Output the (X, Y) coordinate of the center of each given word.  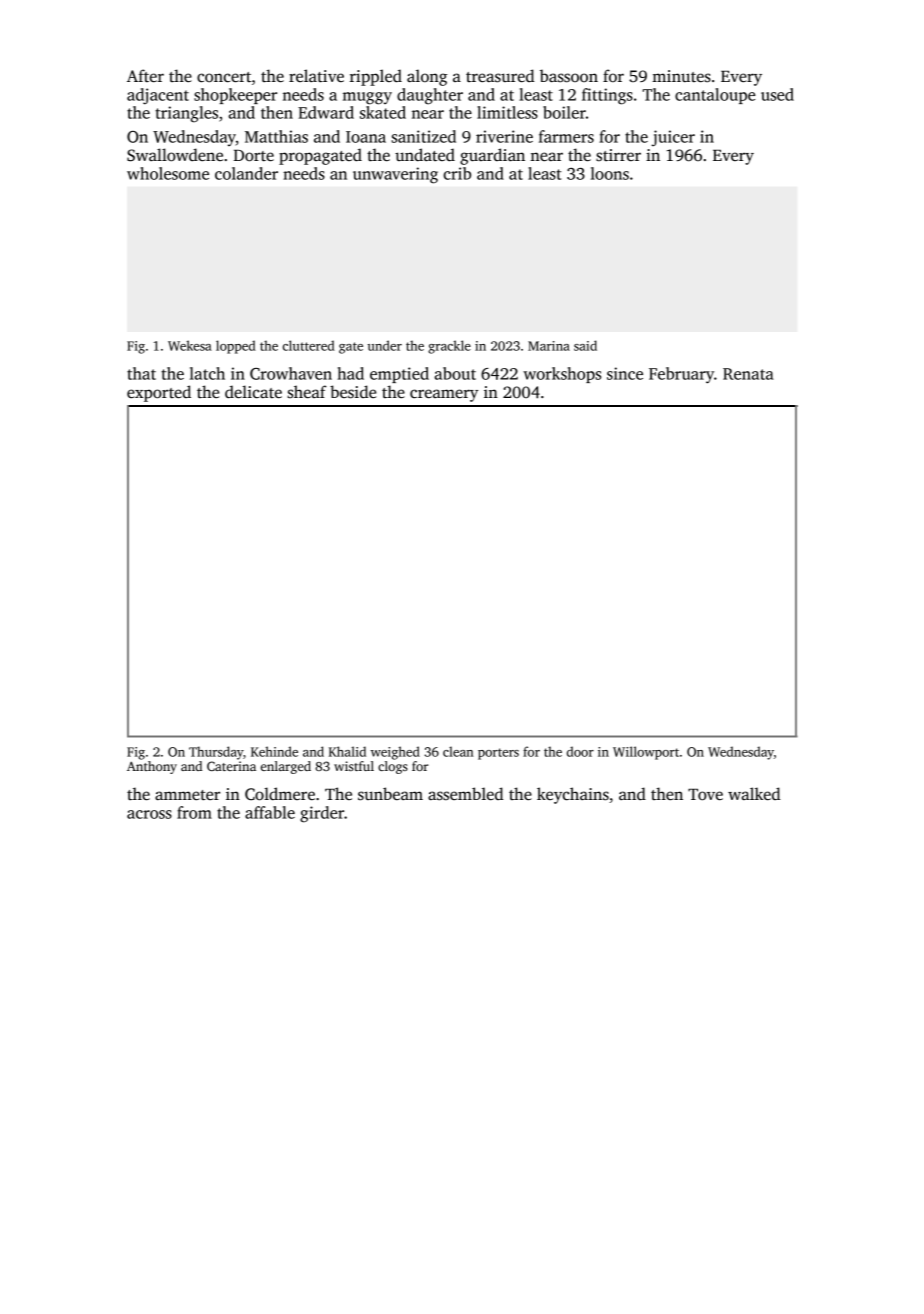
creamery (444, 395)
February (681, 375)
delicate (253, 392)
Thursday (216, 753)
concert (224, 77)
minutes (681, 76)
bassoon (569, 76)
